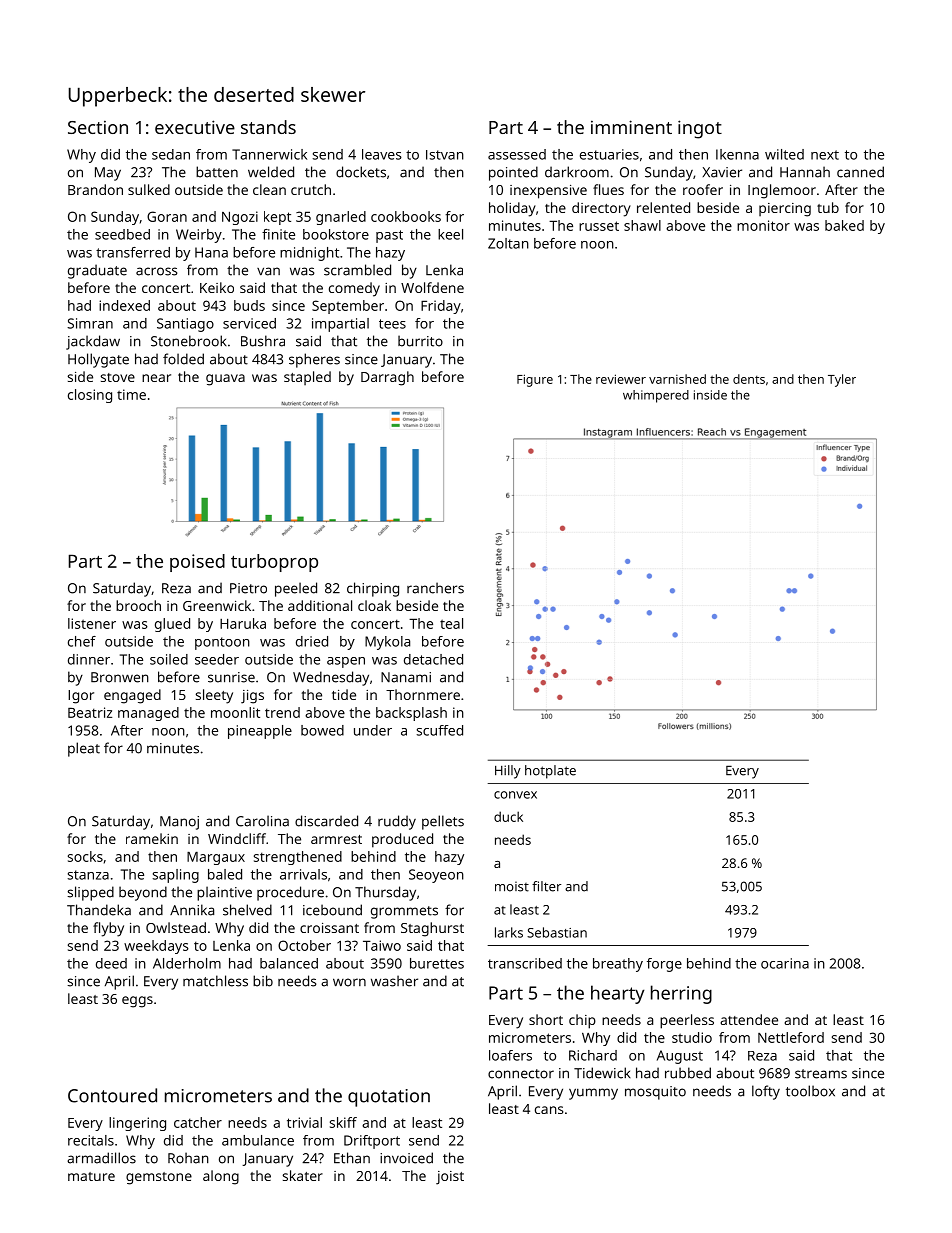  I want to click on hotplate, so click(550, 772).
